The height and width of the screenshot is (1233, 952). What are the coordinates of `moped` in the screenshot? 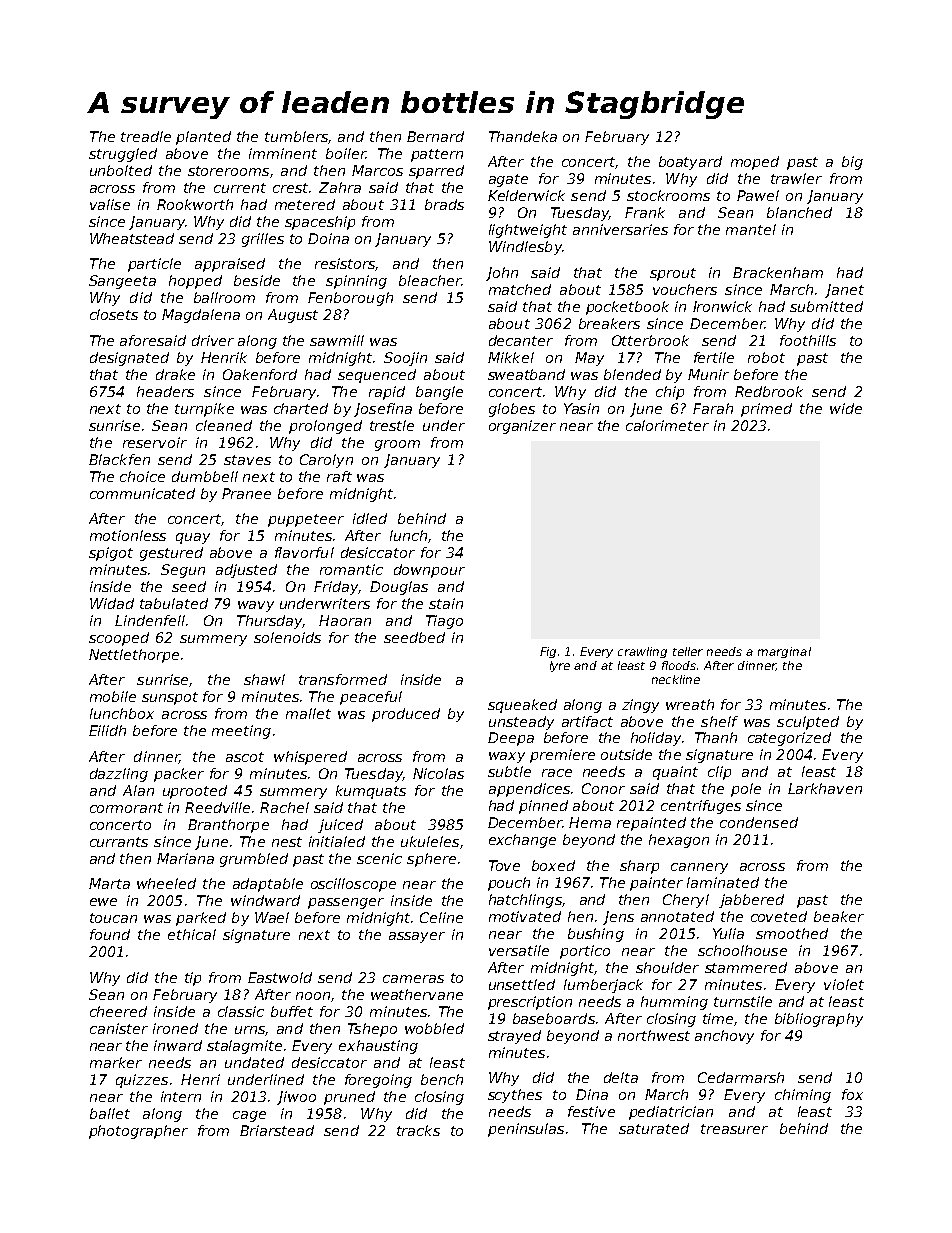 It's located at (755, 163).
